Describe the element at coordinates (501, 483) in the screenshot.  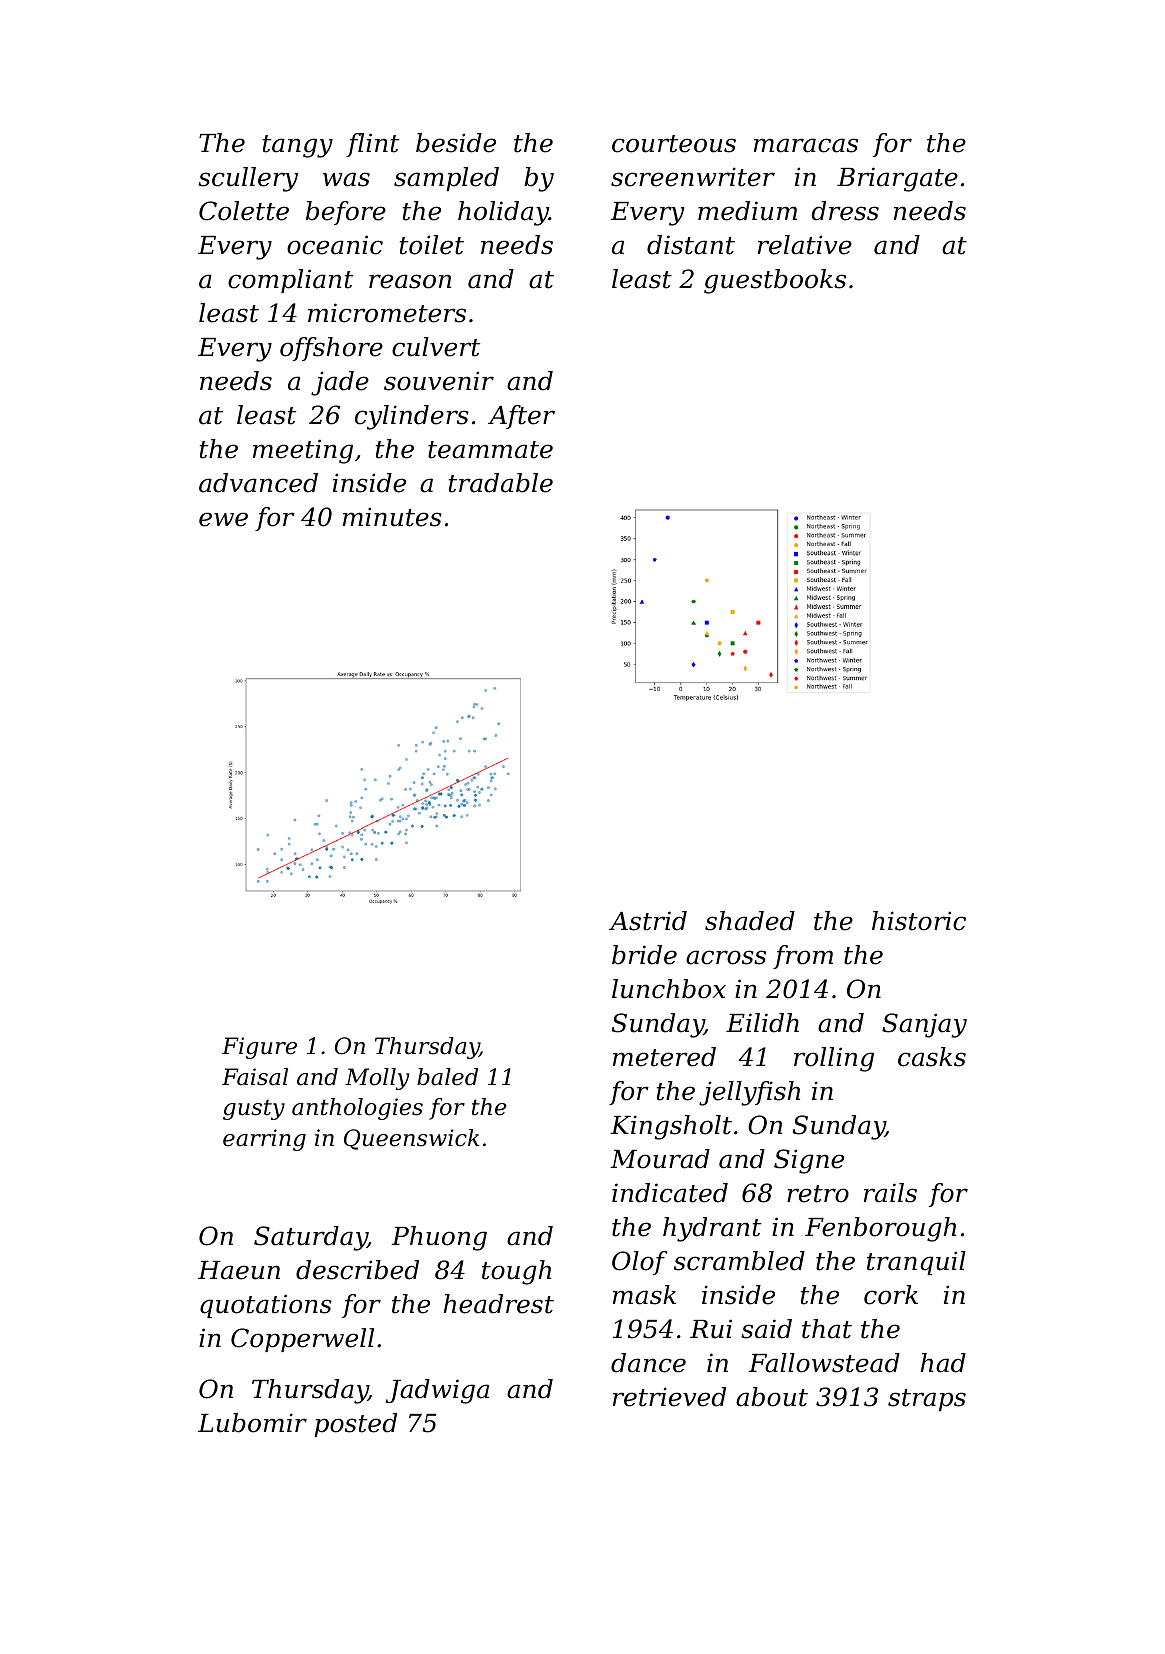
I see `tradable` at that location.
